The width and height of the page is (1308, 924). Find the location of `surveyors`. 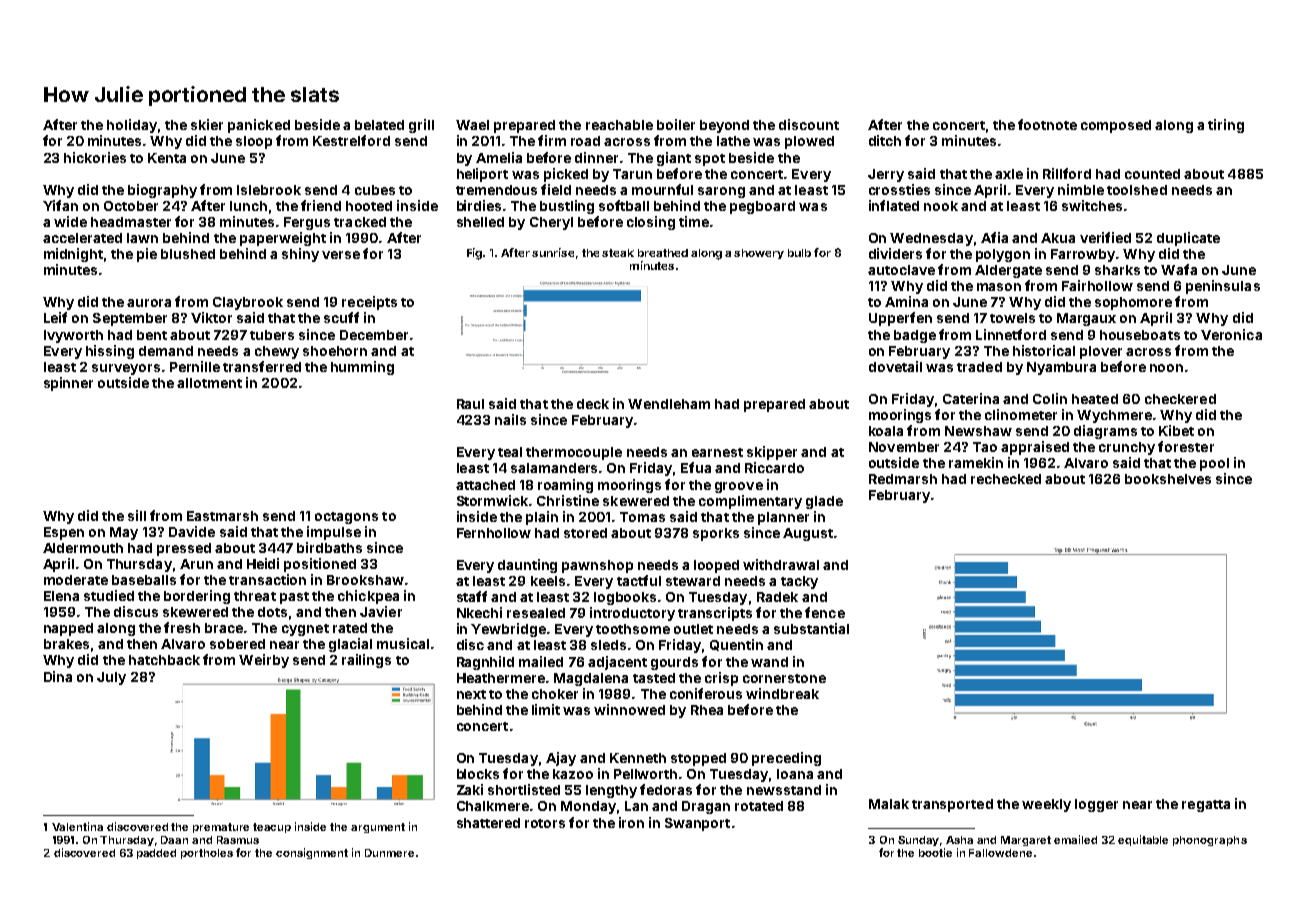

surveyors is located at coordinates (126, 369).
